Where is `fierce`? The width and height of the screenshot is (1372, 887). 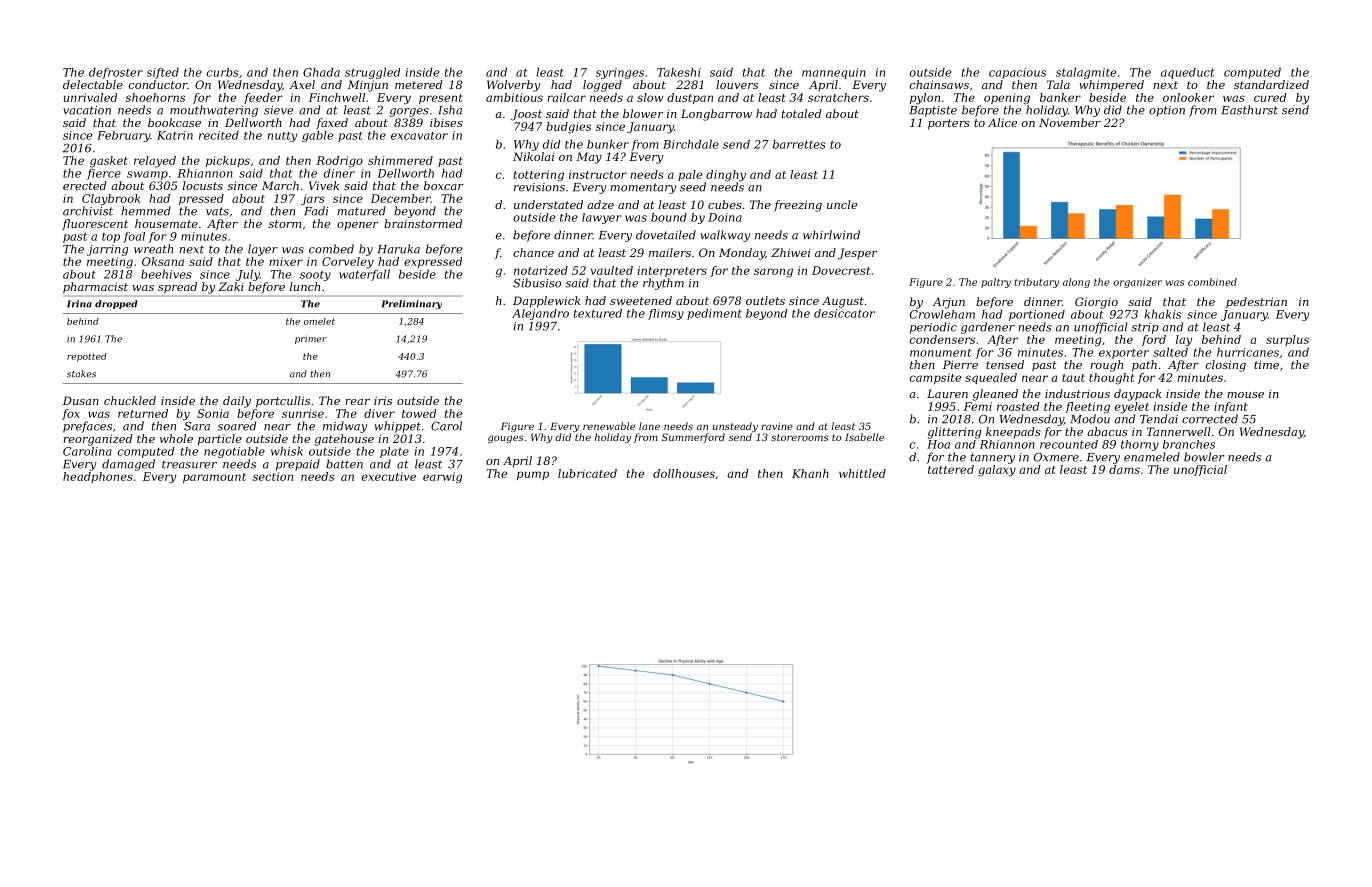 fierce is located at coordinates (104, 174).
